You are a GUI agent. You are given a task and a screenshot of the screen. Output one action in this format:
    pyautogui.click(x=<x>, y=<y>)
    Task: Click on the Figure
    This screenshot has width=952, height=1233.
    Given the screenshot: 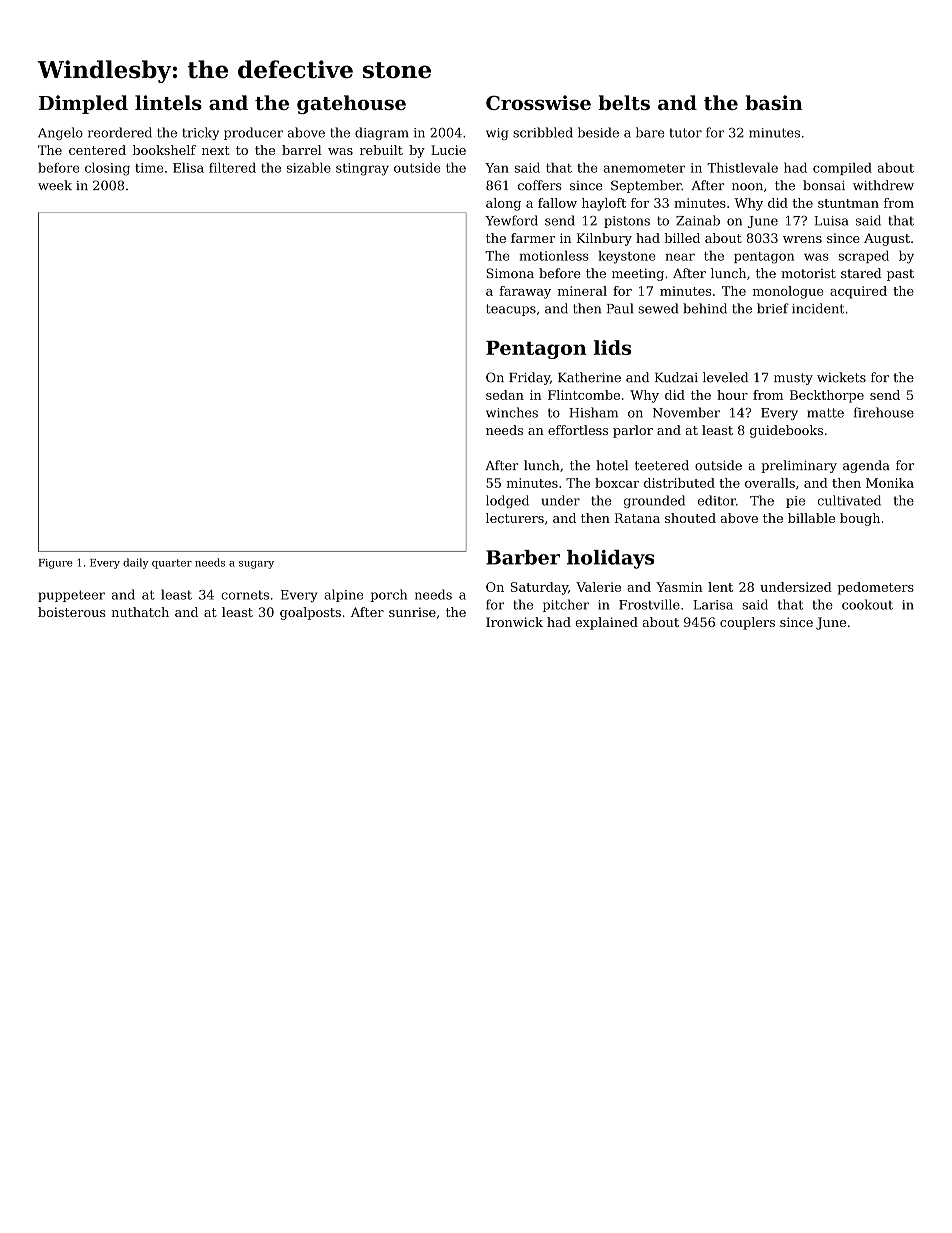 What is the action you would take?
    pyautogui.click(x=56, y=564)
